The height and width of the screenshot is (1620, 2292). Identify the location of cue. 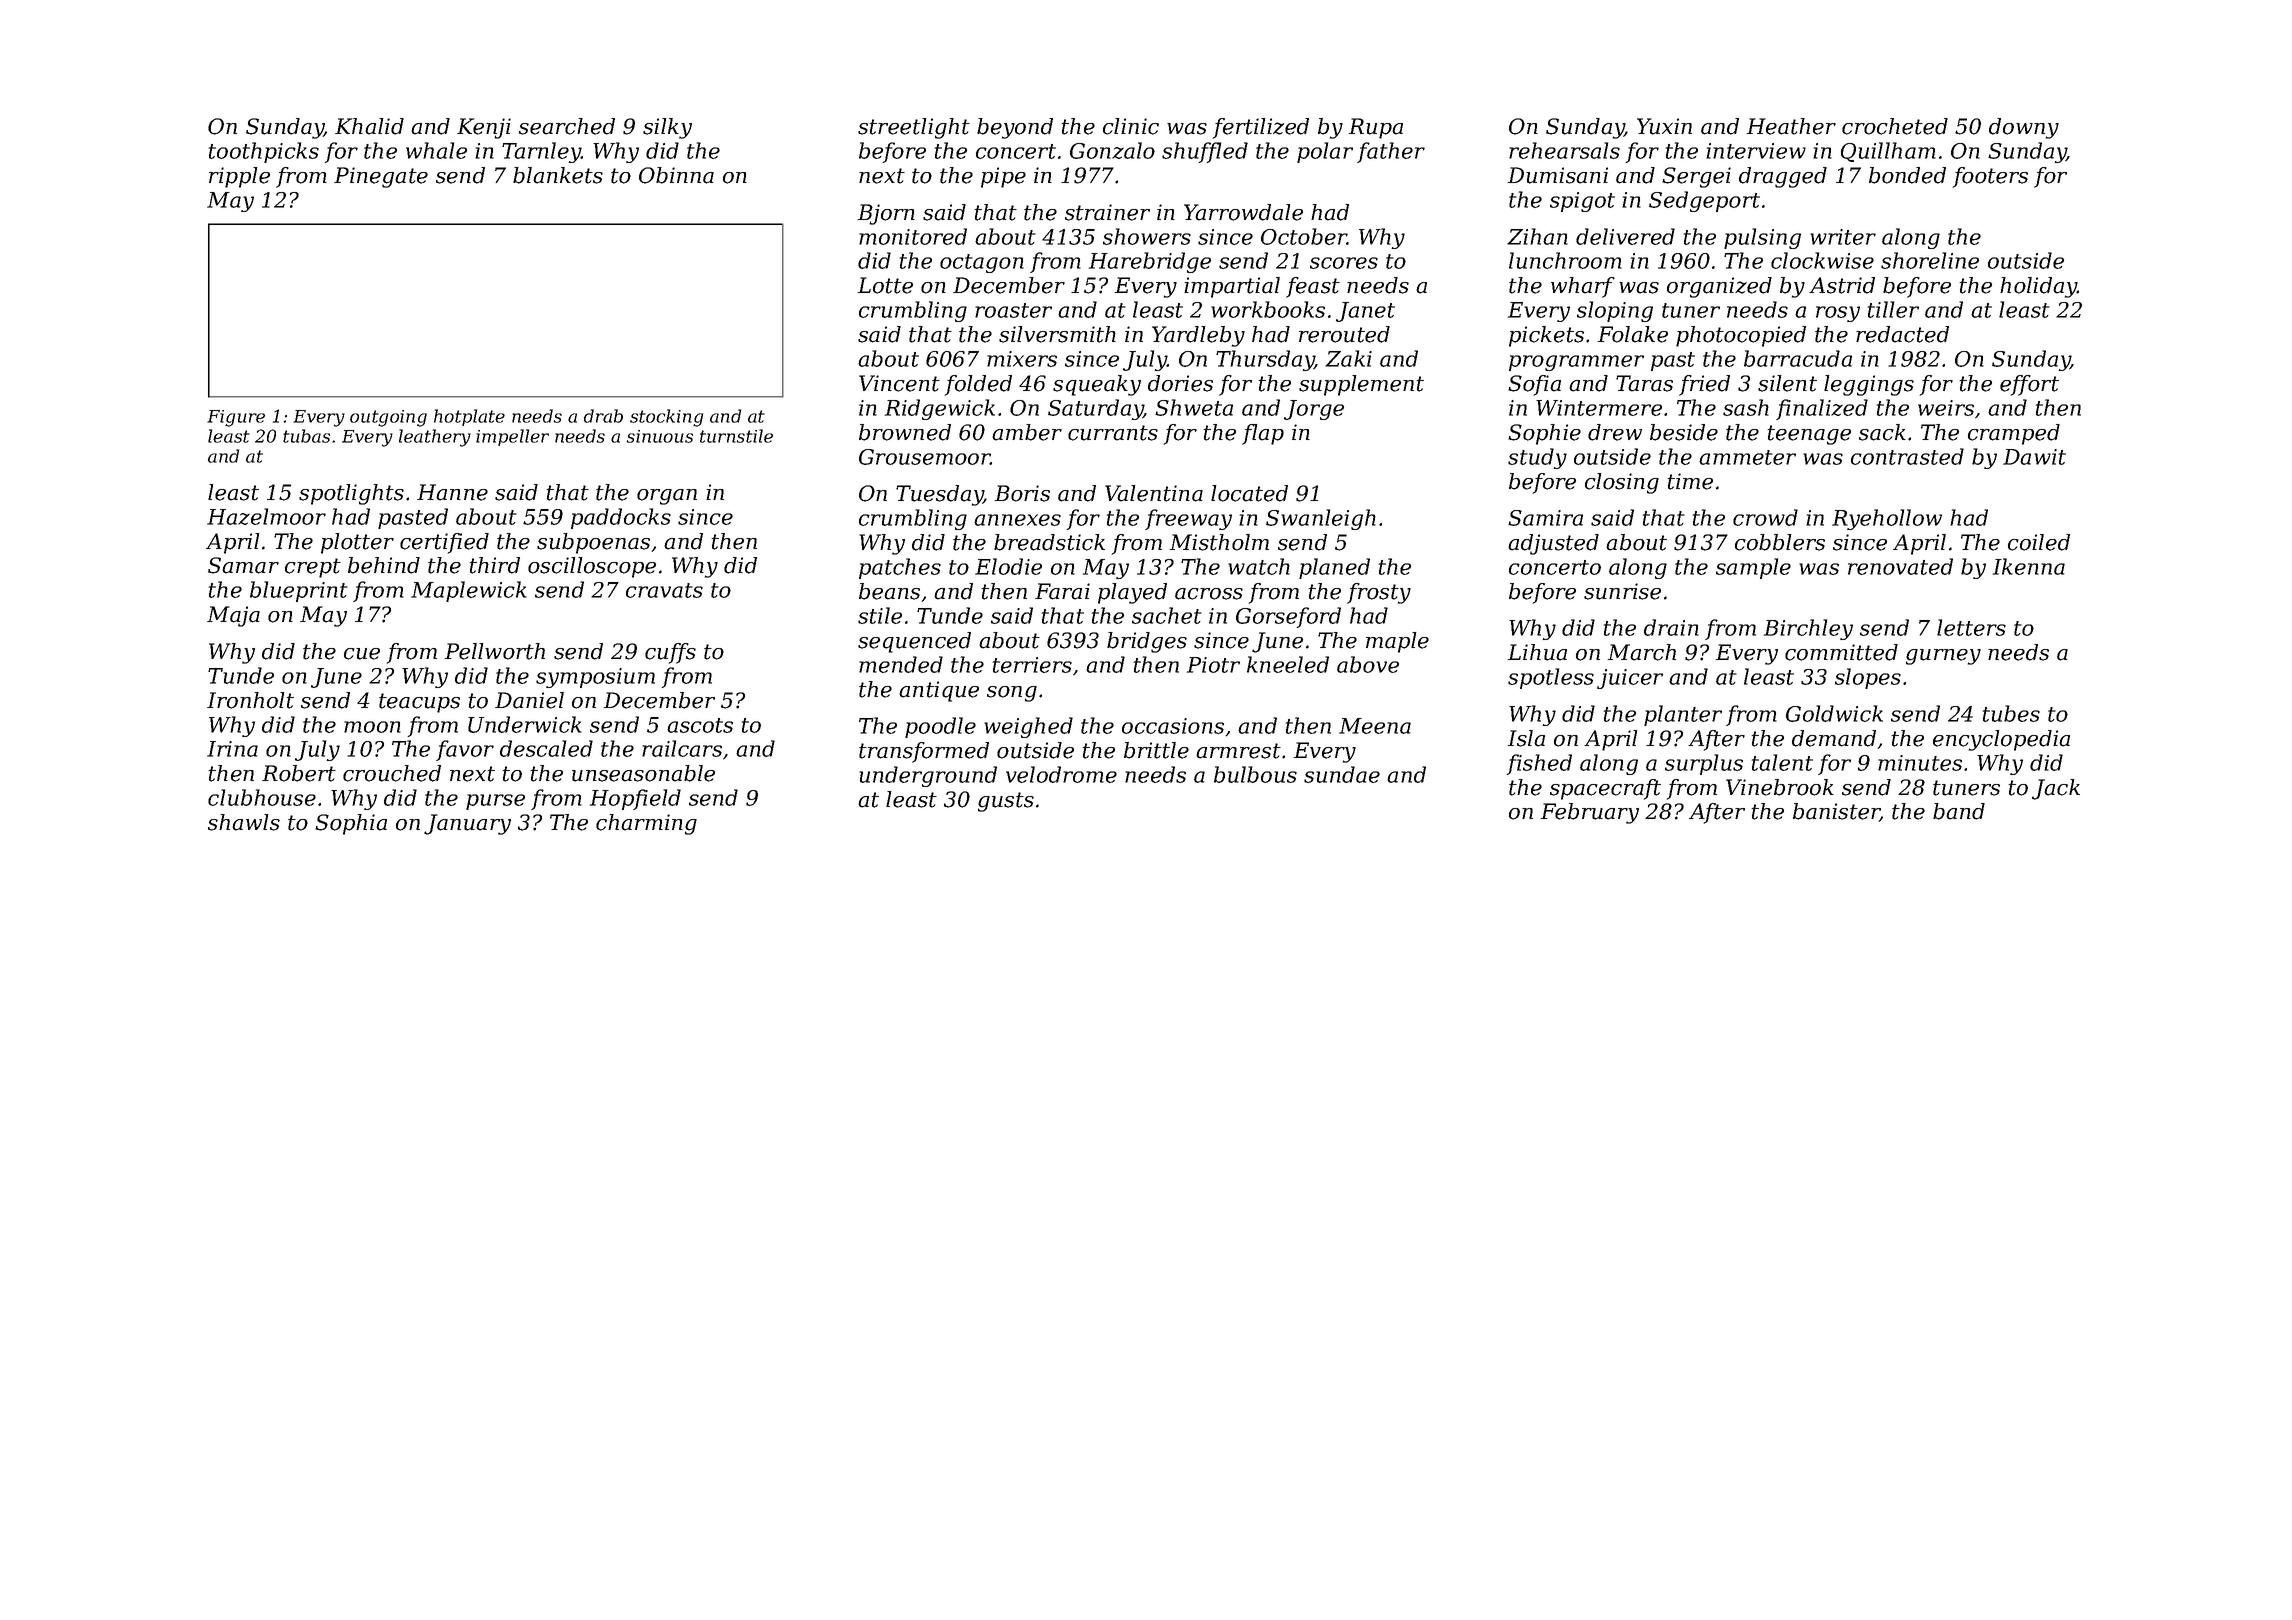
(362, 654).
